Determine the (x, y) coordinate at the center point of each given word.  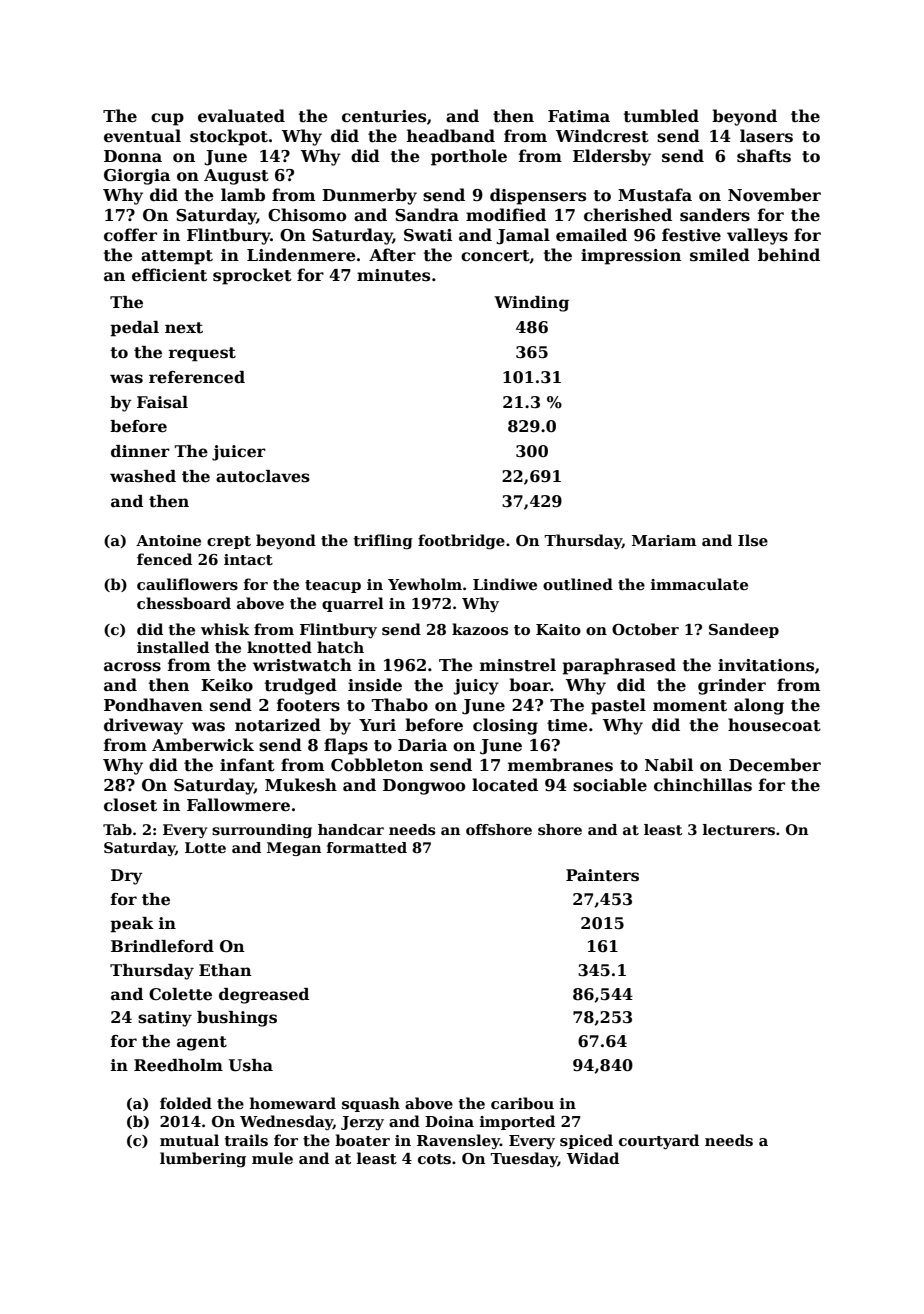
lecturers (739, 829)
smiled (720, 255)
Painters (602, 875)
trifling (383, 542)
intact (248, 559)
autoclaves (263, 476)
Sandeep (744, 630)
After (392, 255)
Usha (251, 1065)
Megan (294, 849)
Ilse (753, 540)
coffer (130, 235)
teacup (333, 586)
